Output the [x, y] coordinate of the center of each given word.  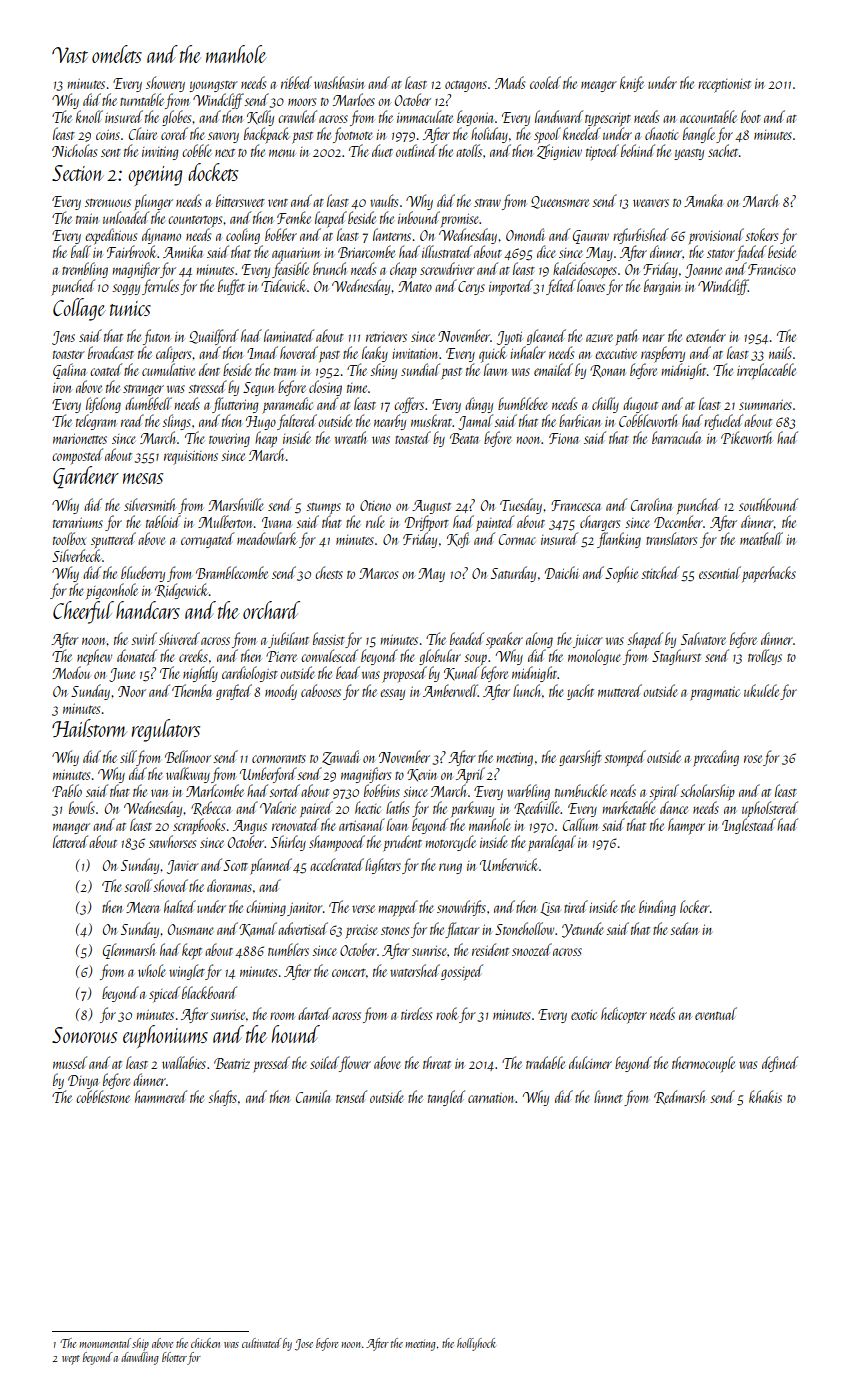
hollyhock [476, 1344]
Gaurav [591, 237]
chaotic [661, 133]
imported [511, 287]
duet [382, 150]
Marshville [236, 504]
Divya [83, 1082]
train [87, 218]
